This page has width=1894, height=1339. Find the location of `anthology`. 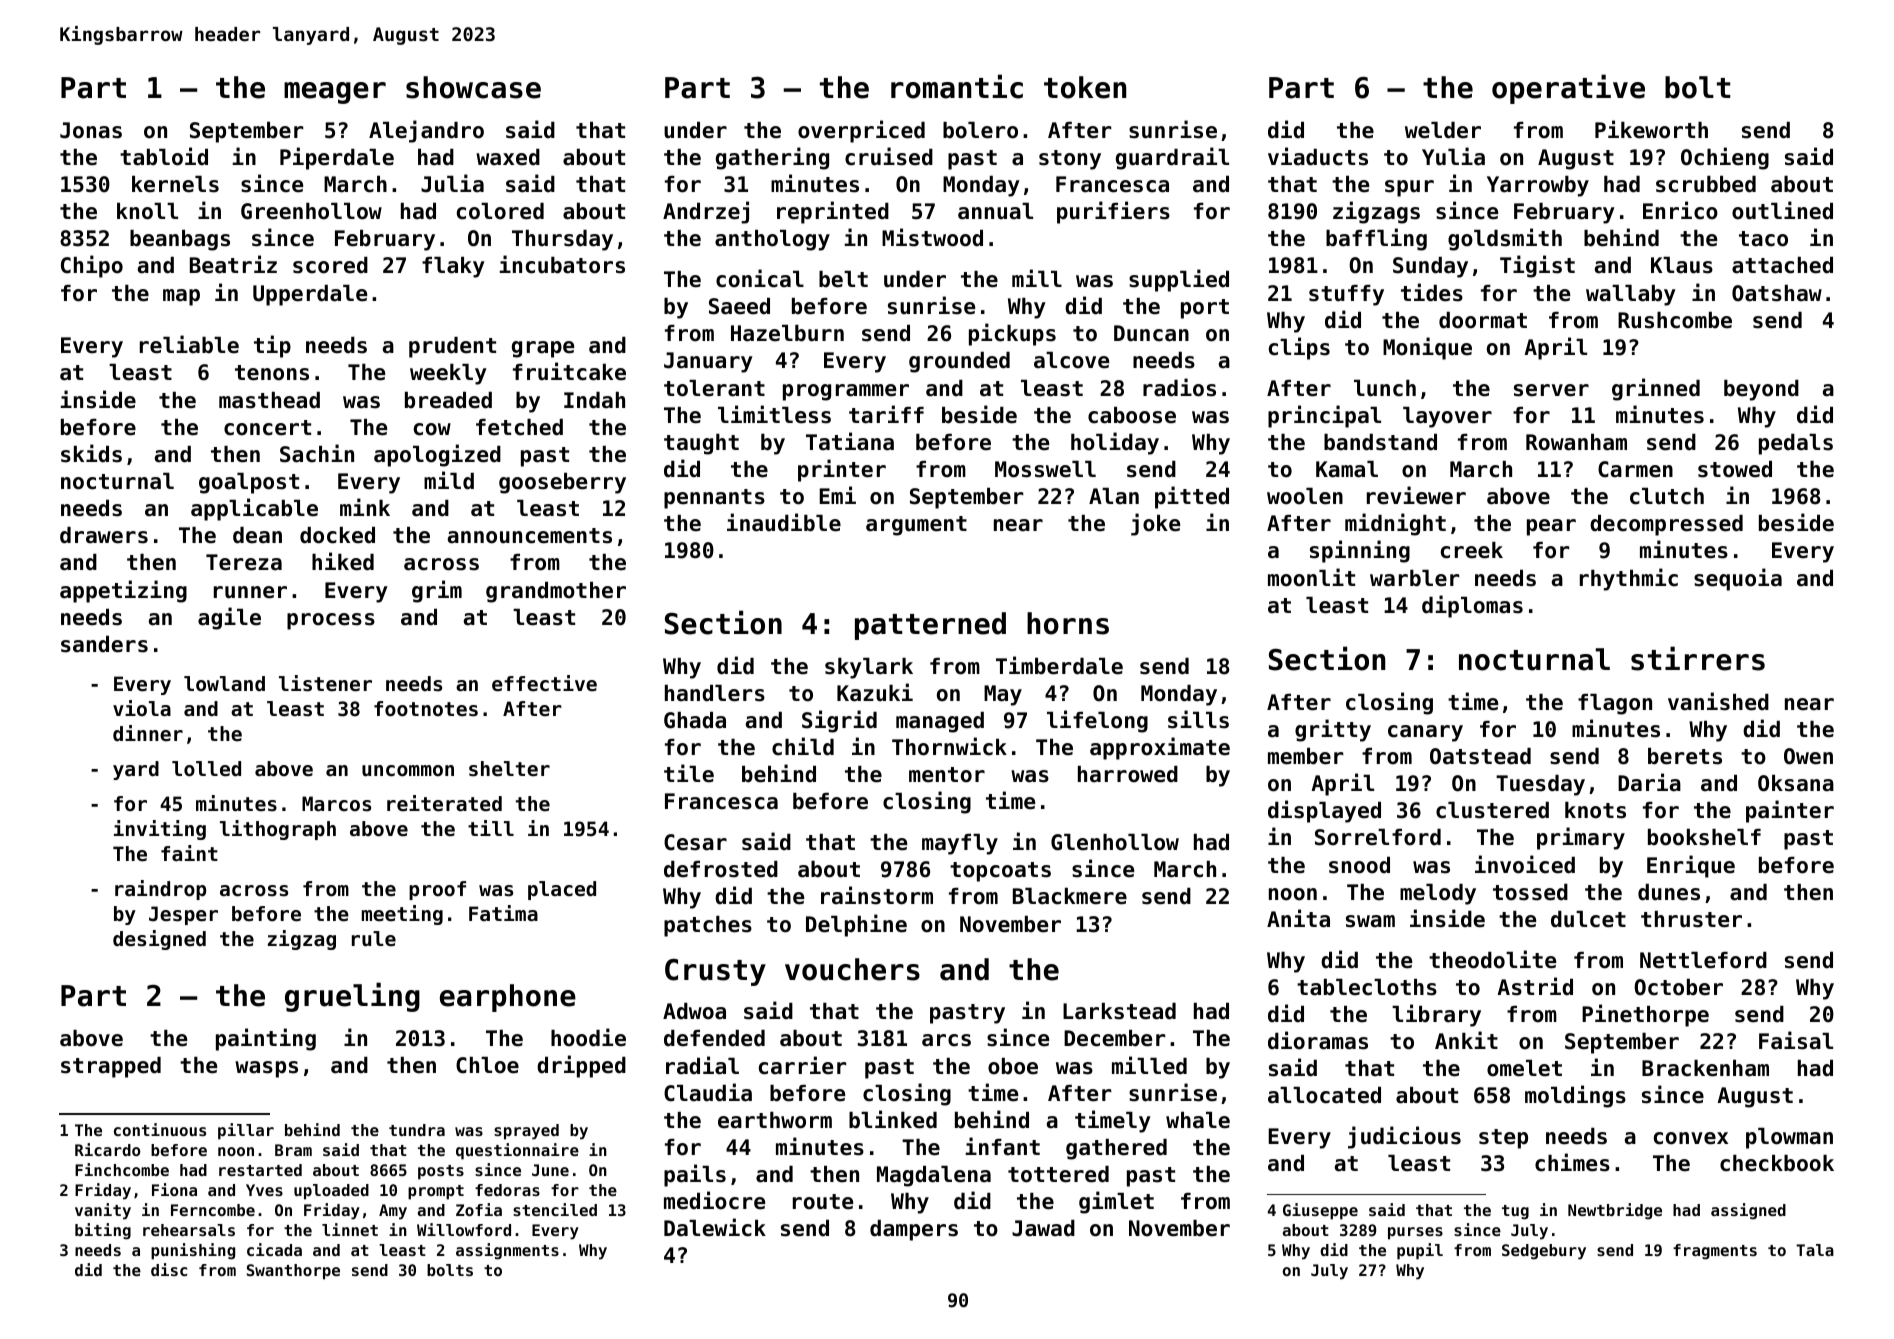

anthology is located at coordinates (772, 240).
